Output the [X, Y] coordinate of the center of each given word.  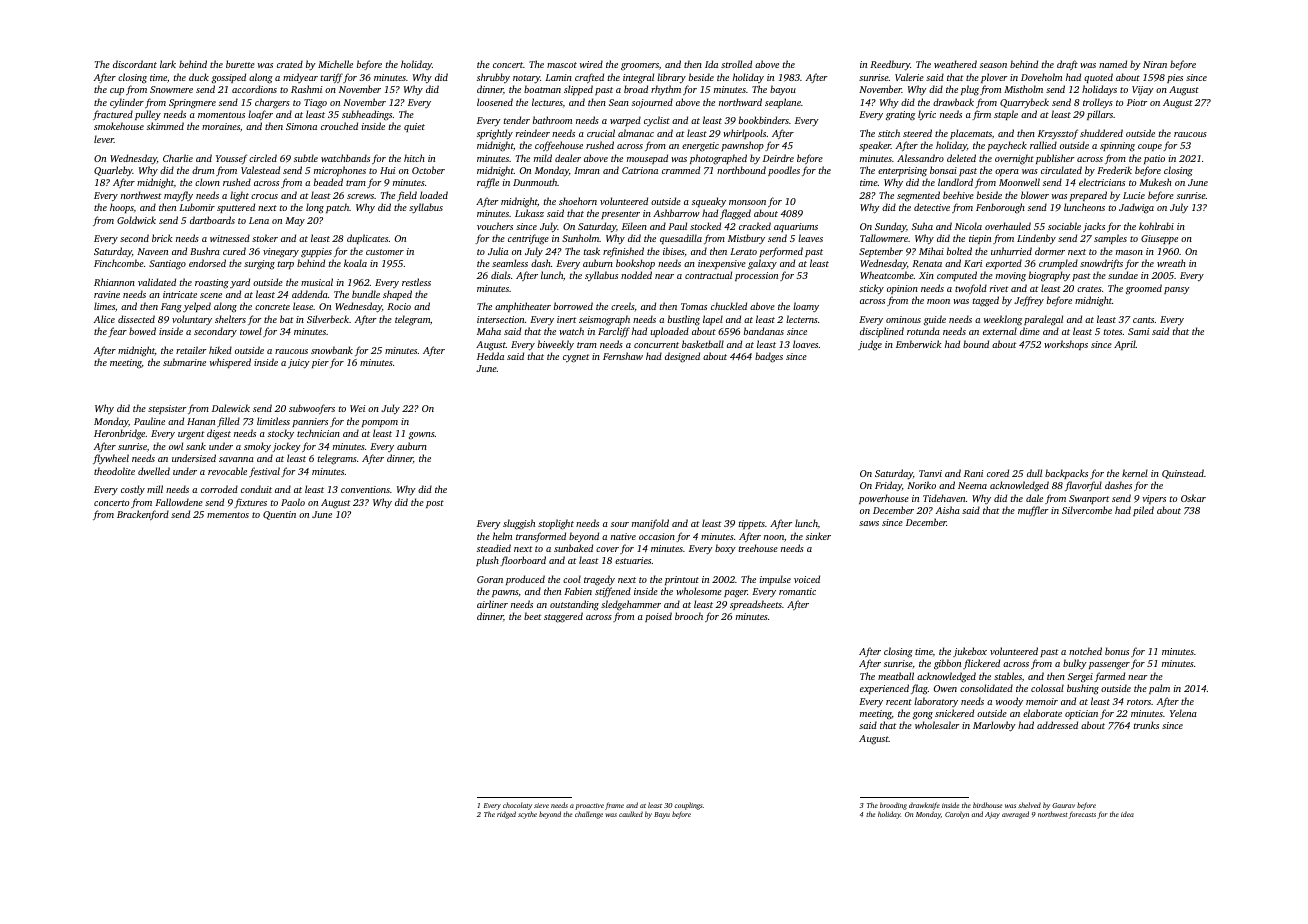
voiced [807, 579]
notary [526, 79]
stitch [889, 133]
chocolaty [517, 807]
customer [385, 252]
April [1125, 345]
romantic [797, 591]
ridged [506, 815]
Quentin [279, 515]
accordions [254, 89]
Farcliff [614, 332]
